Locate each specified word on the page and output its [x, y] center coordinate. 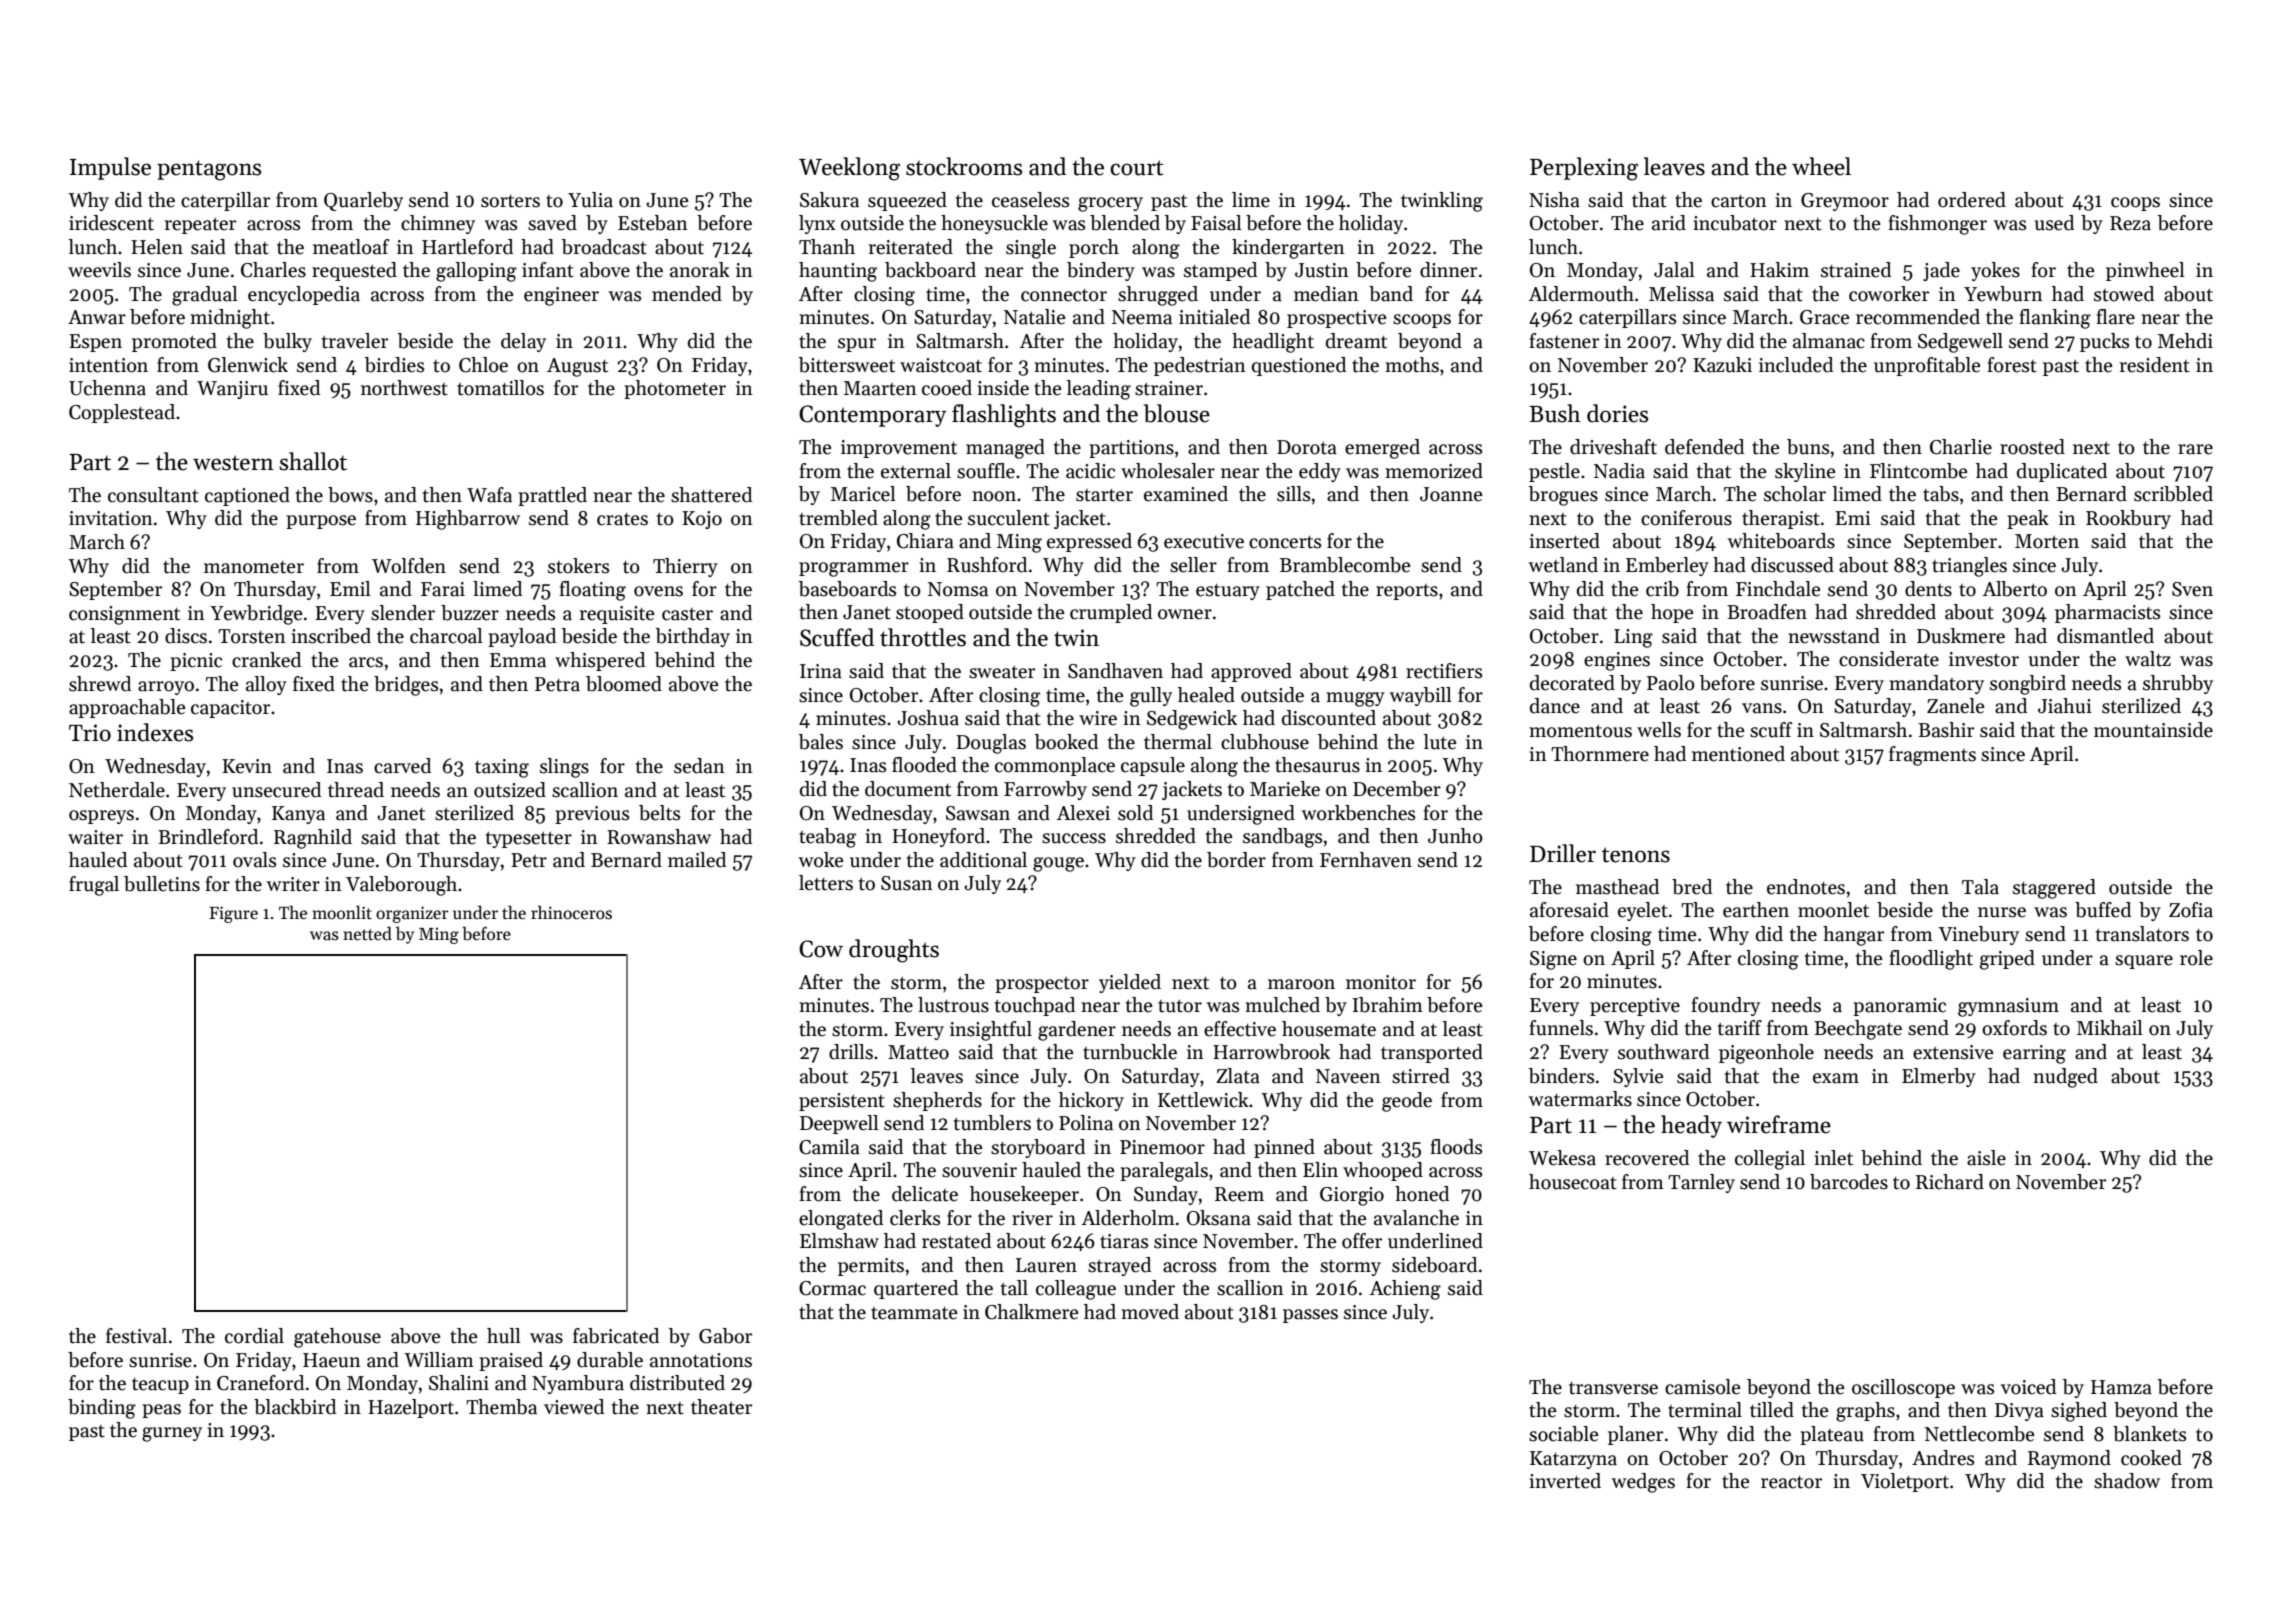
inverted [1565, 1481]
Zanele [1956, 706]
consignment [124, 615]
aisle [1986, 1158]
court [1136, 168]
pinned [1284, 1148]
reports [1407, 592]
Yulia [590, 200]
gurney [172, 1434]
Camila [829, 1147]
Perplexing [1584, 169]
